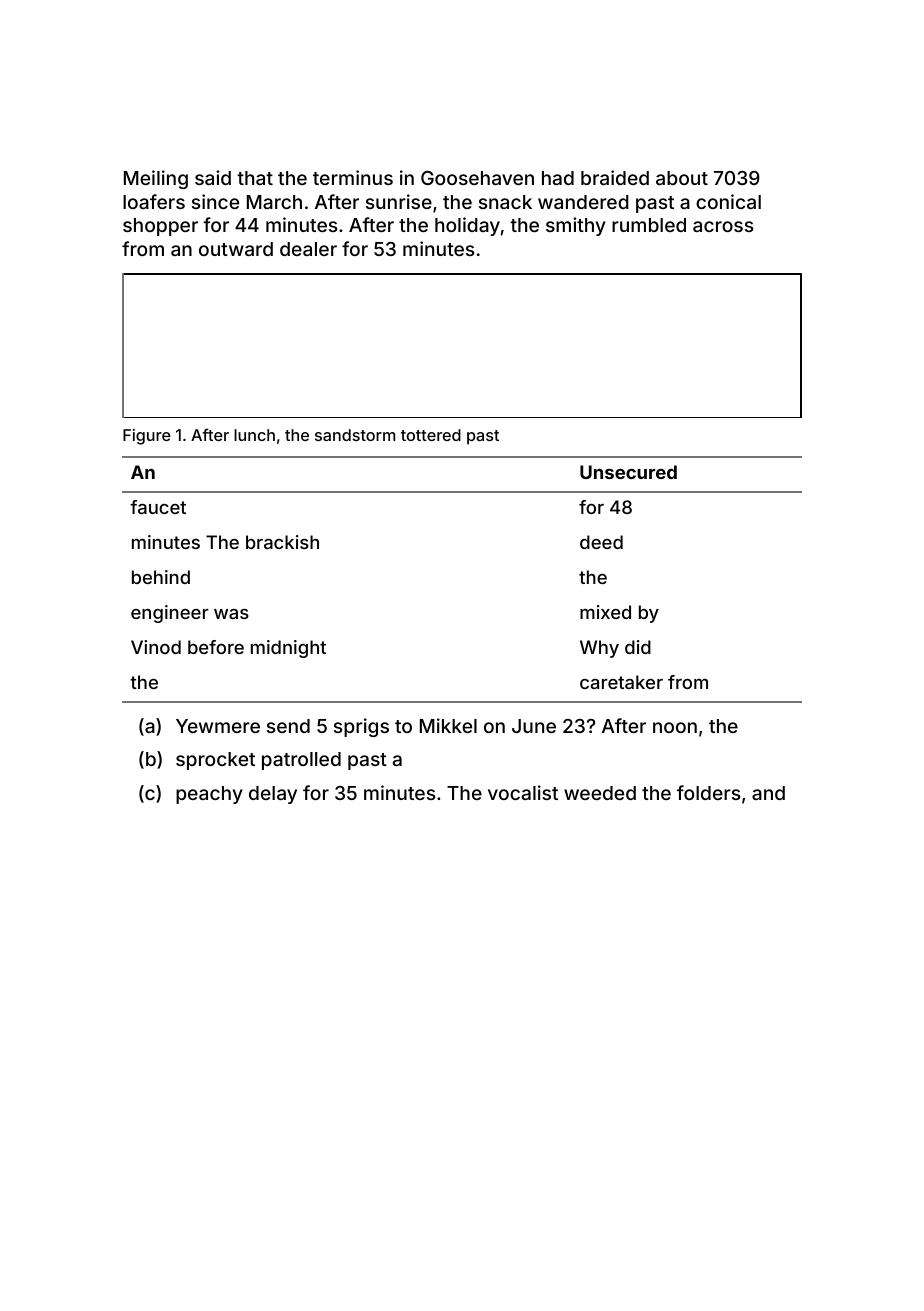  What do you see at coordinates (353, 177) in the screenshot?
I see `terminus` at bounding box center [353, 177].
